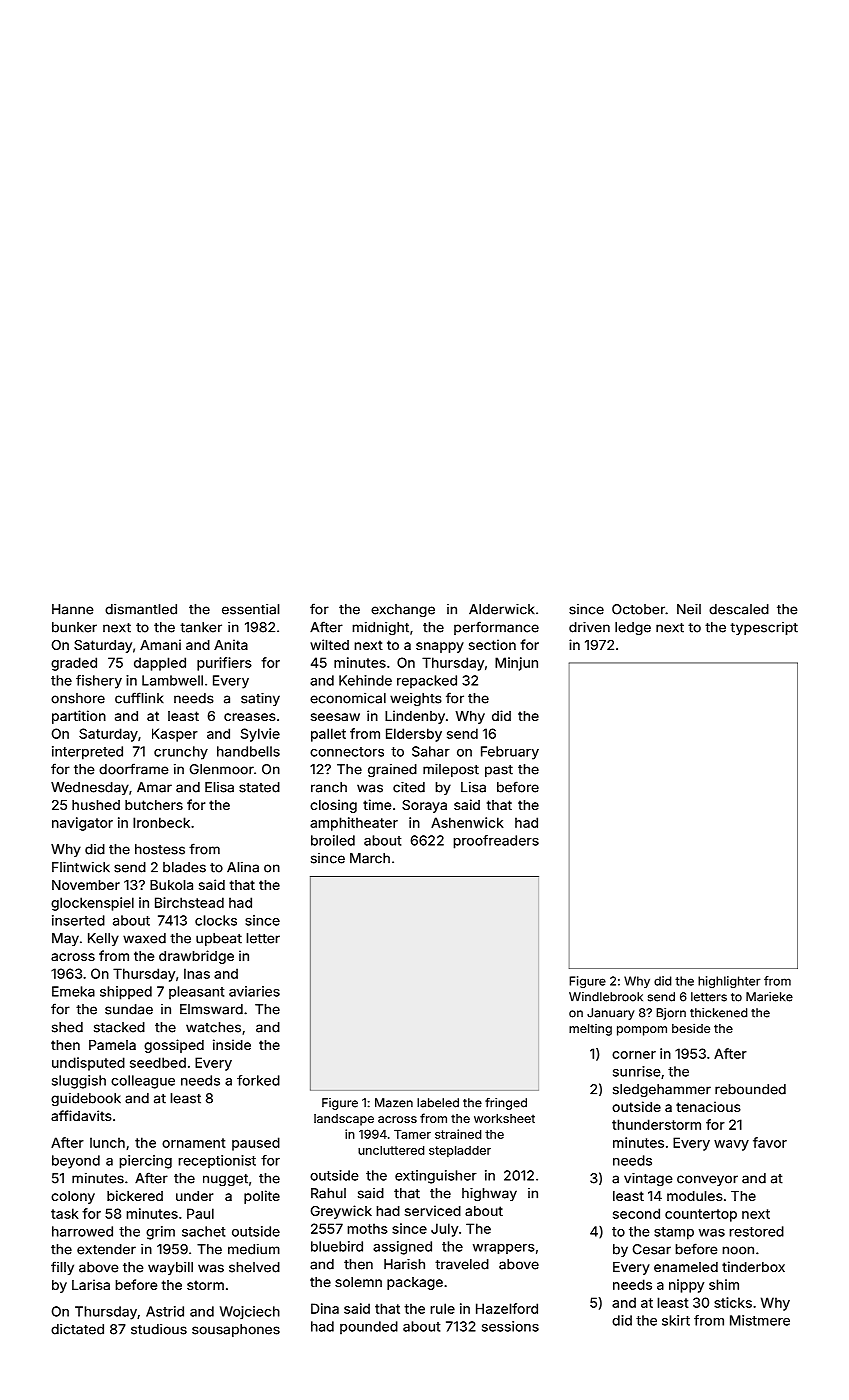  Describe the element at coordinates (676, 1320) in the document. I see `skirt` at that location.
